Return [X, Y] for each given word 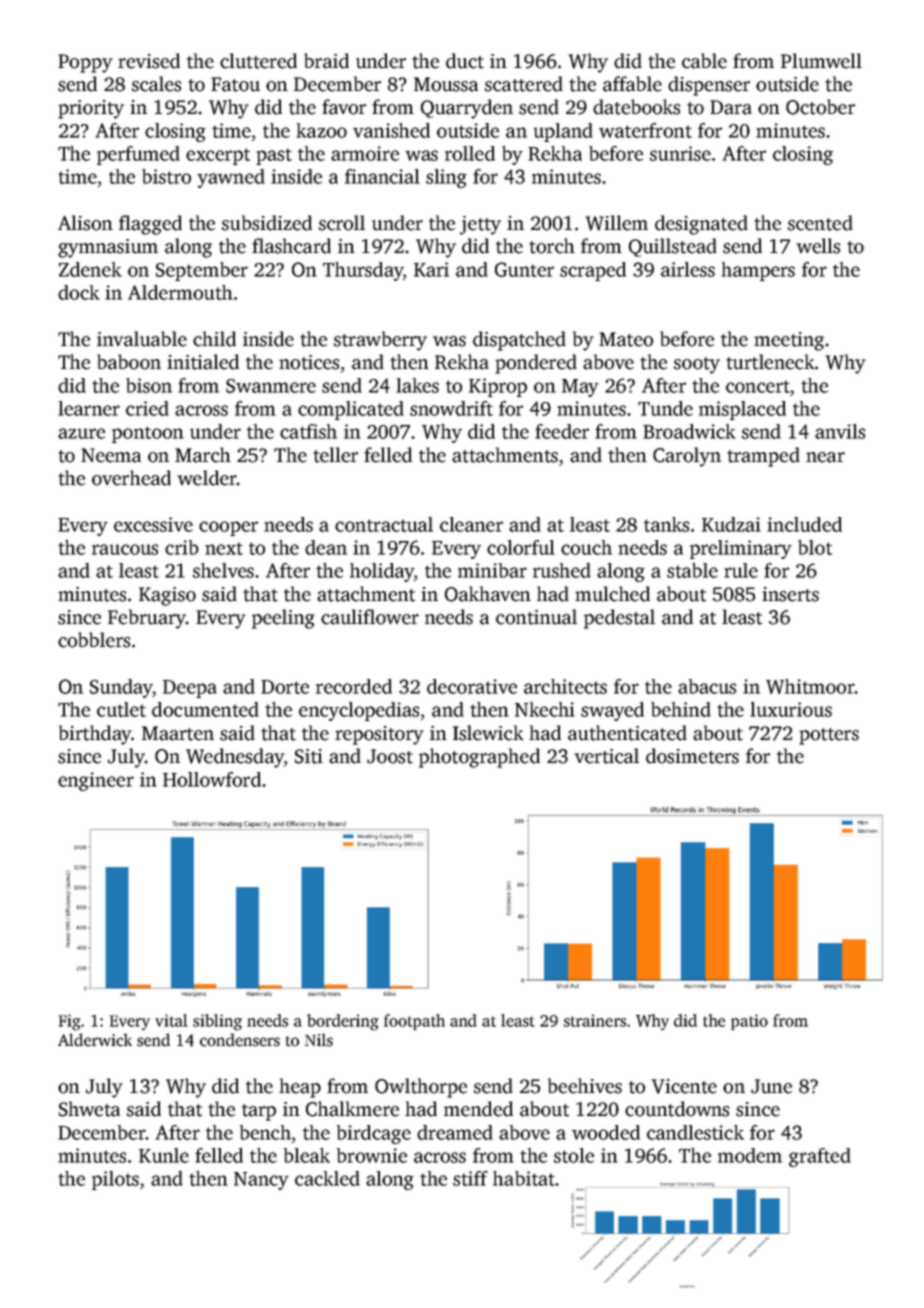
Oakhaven [488, 594]
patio [749, 1022]
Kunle [164, 1155]
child [214, 339]
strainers [595, 1020]
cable [704, 61]
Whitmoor [810, 686]
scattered [524, 84]
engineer [96, 781]
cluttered [258, 61]
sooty [697, 365]
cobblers [94, 640]
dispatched [519, 341]
